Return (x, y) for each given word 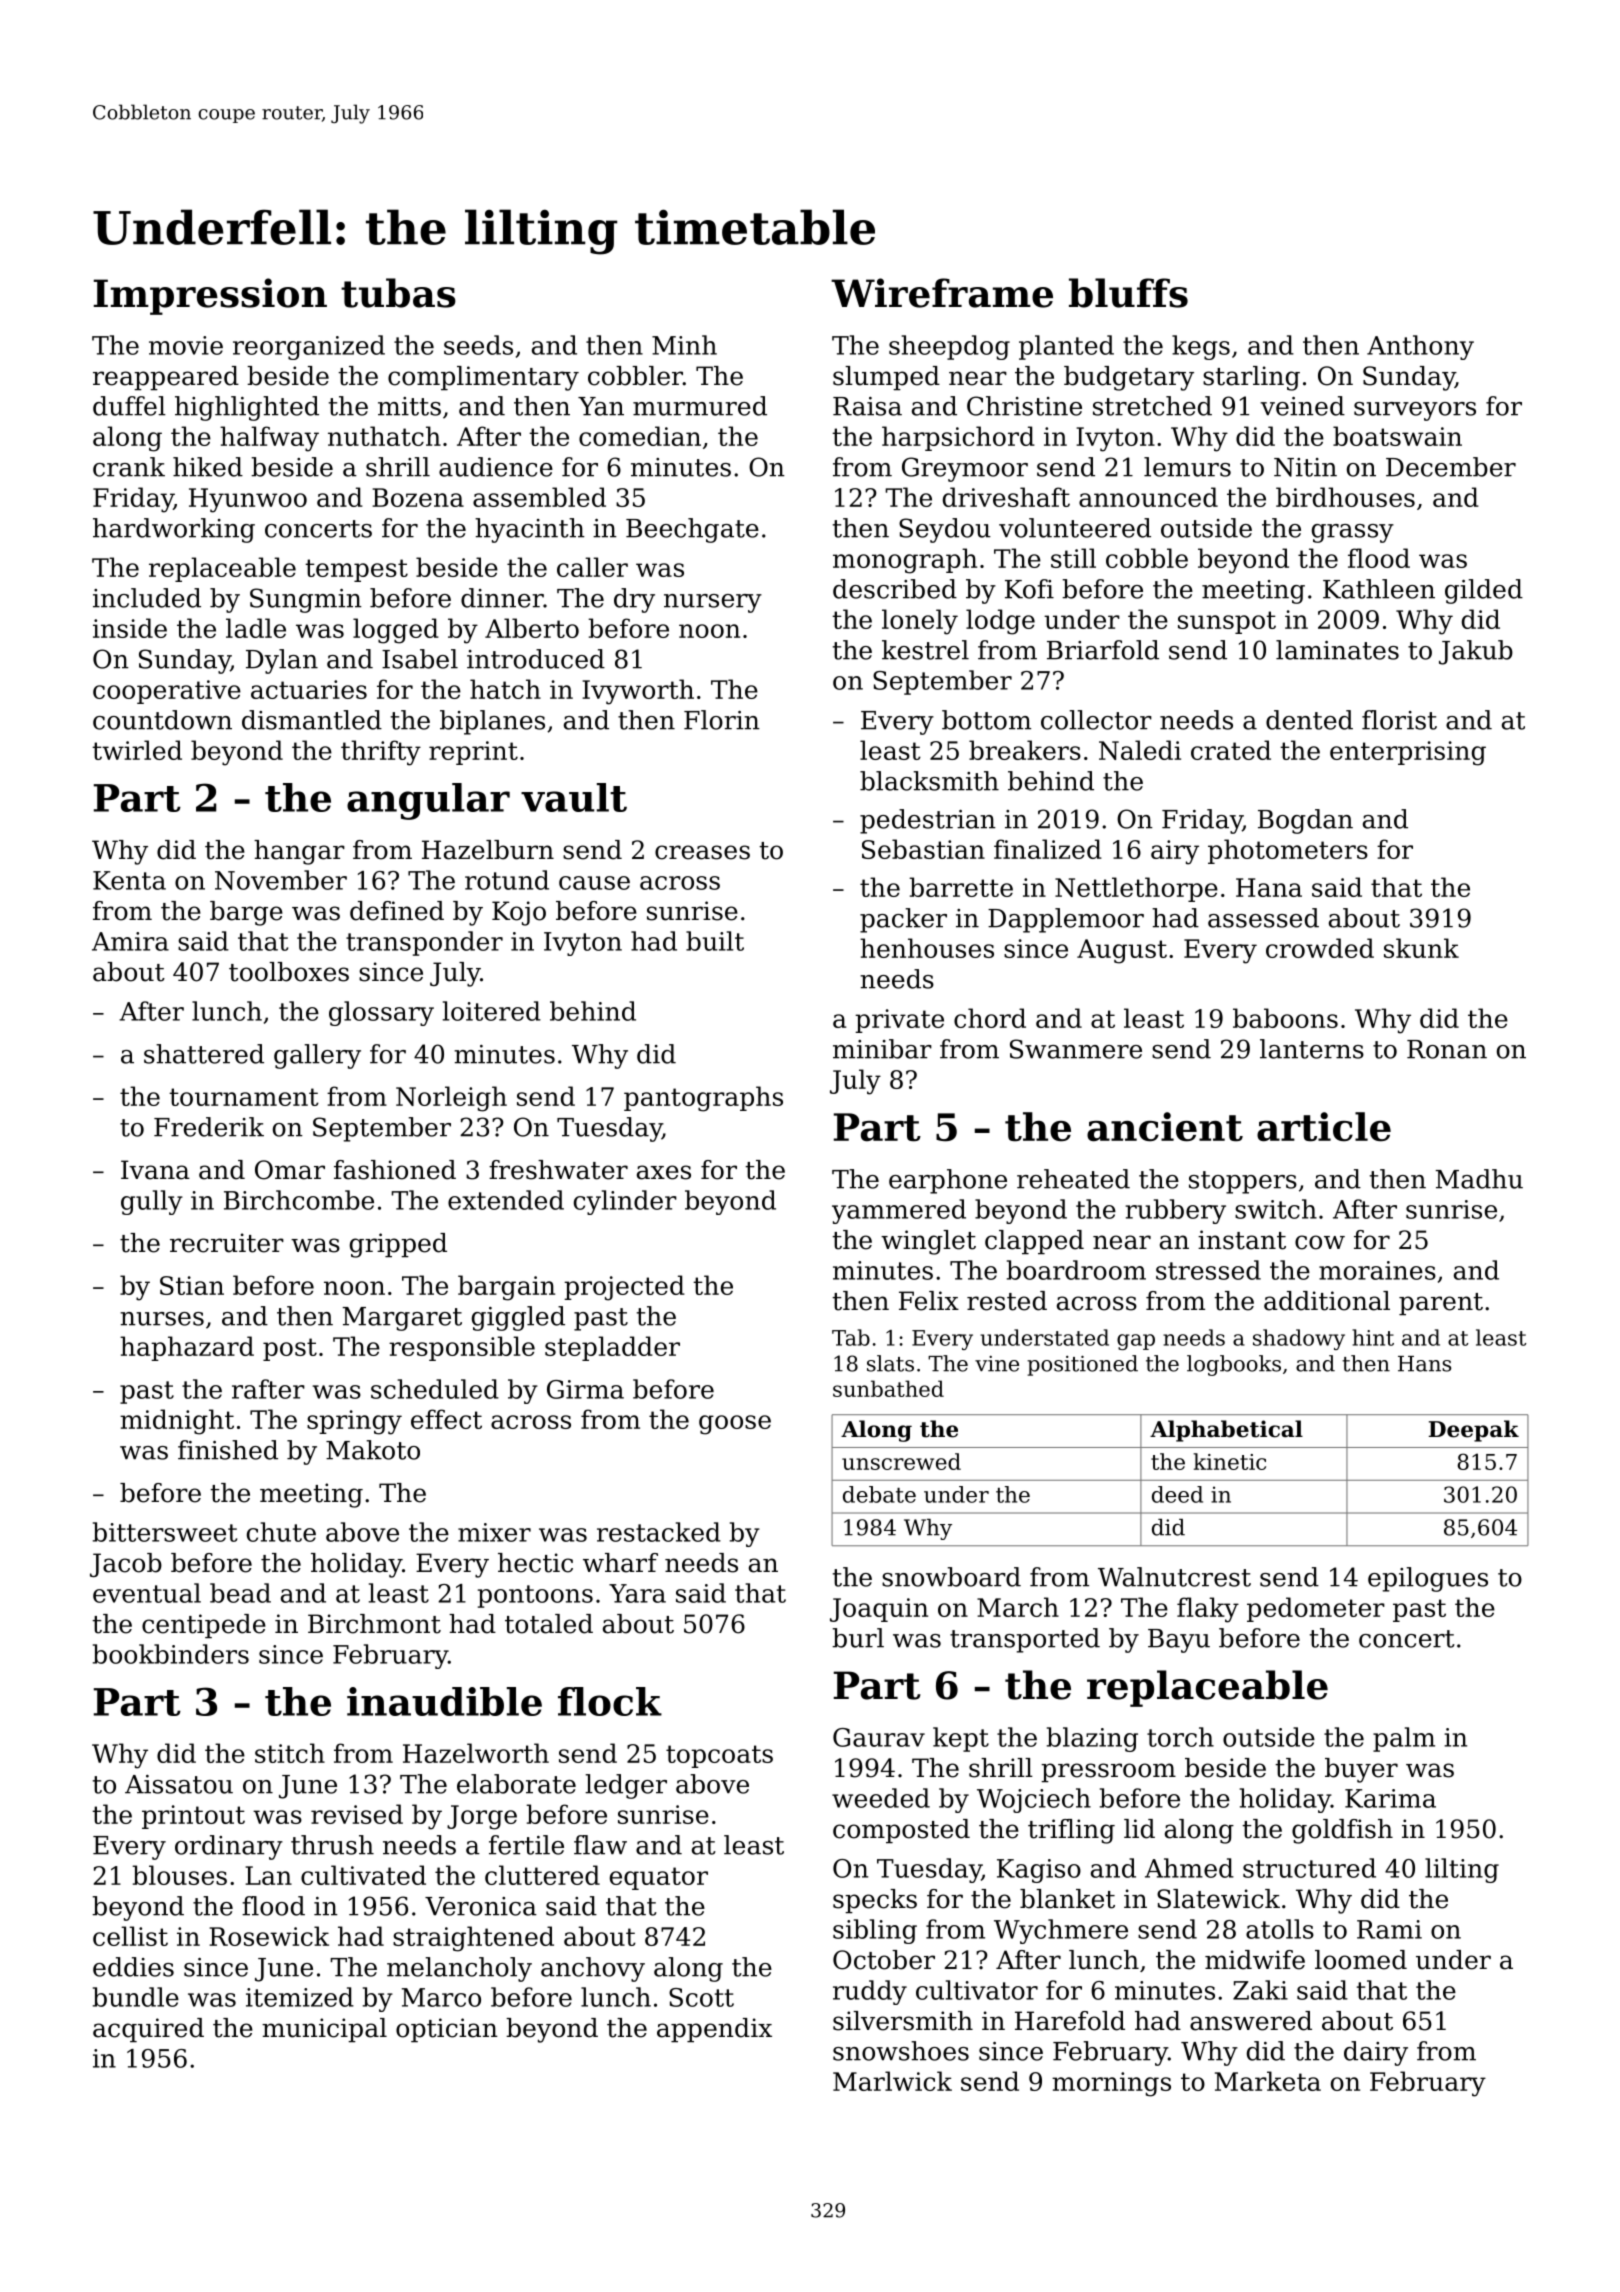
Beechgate (692, 530)
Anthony (1420, 347)
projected (624, 1288)
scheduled (435, 1389)
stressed (1208, 1270)
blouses (179, 1875)
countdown (162, 720)
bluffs (1128, 293)
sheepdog (949, 347)
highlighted (247, 408)
